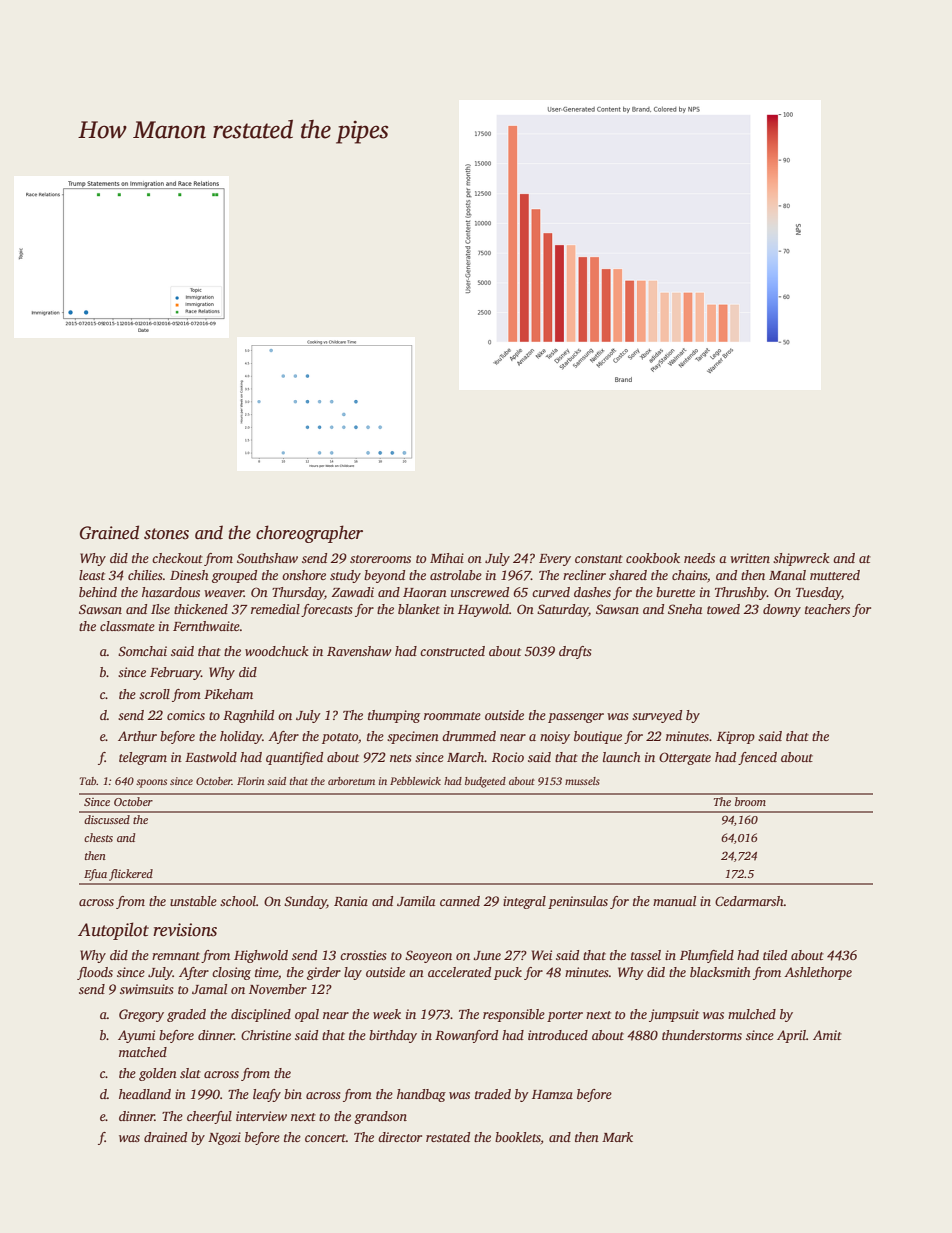 Image resolution: width=952 pixels, height=1233 pixels. I want to click on drafts, so click(575, 652).
